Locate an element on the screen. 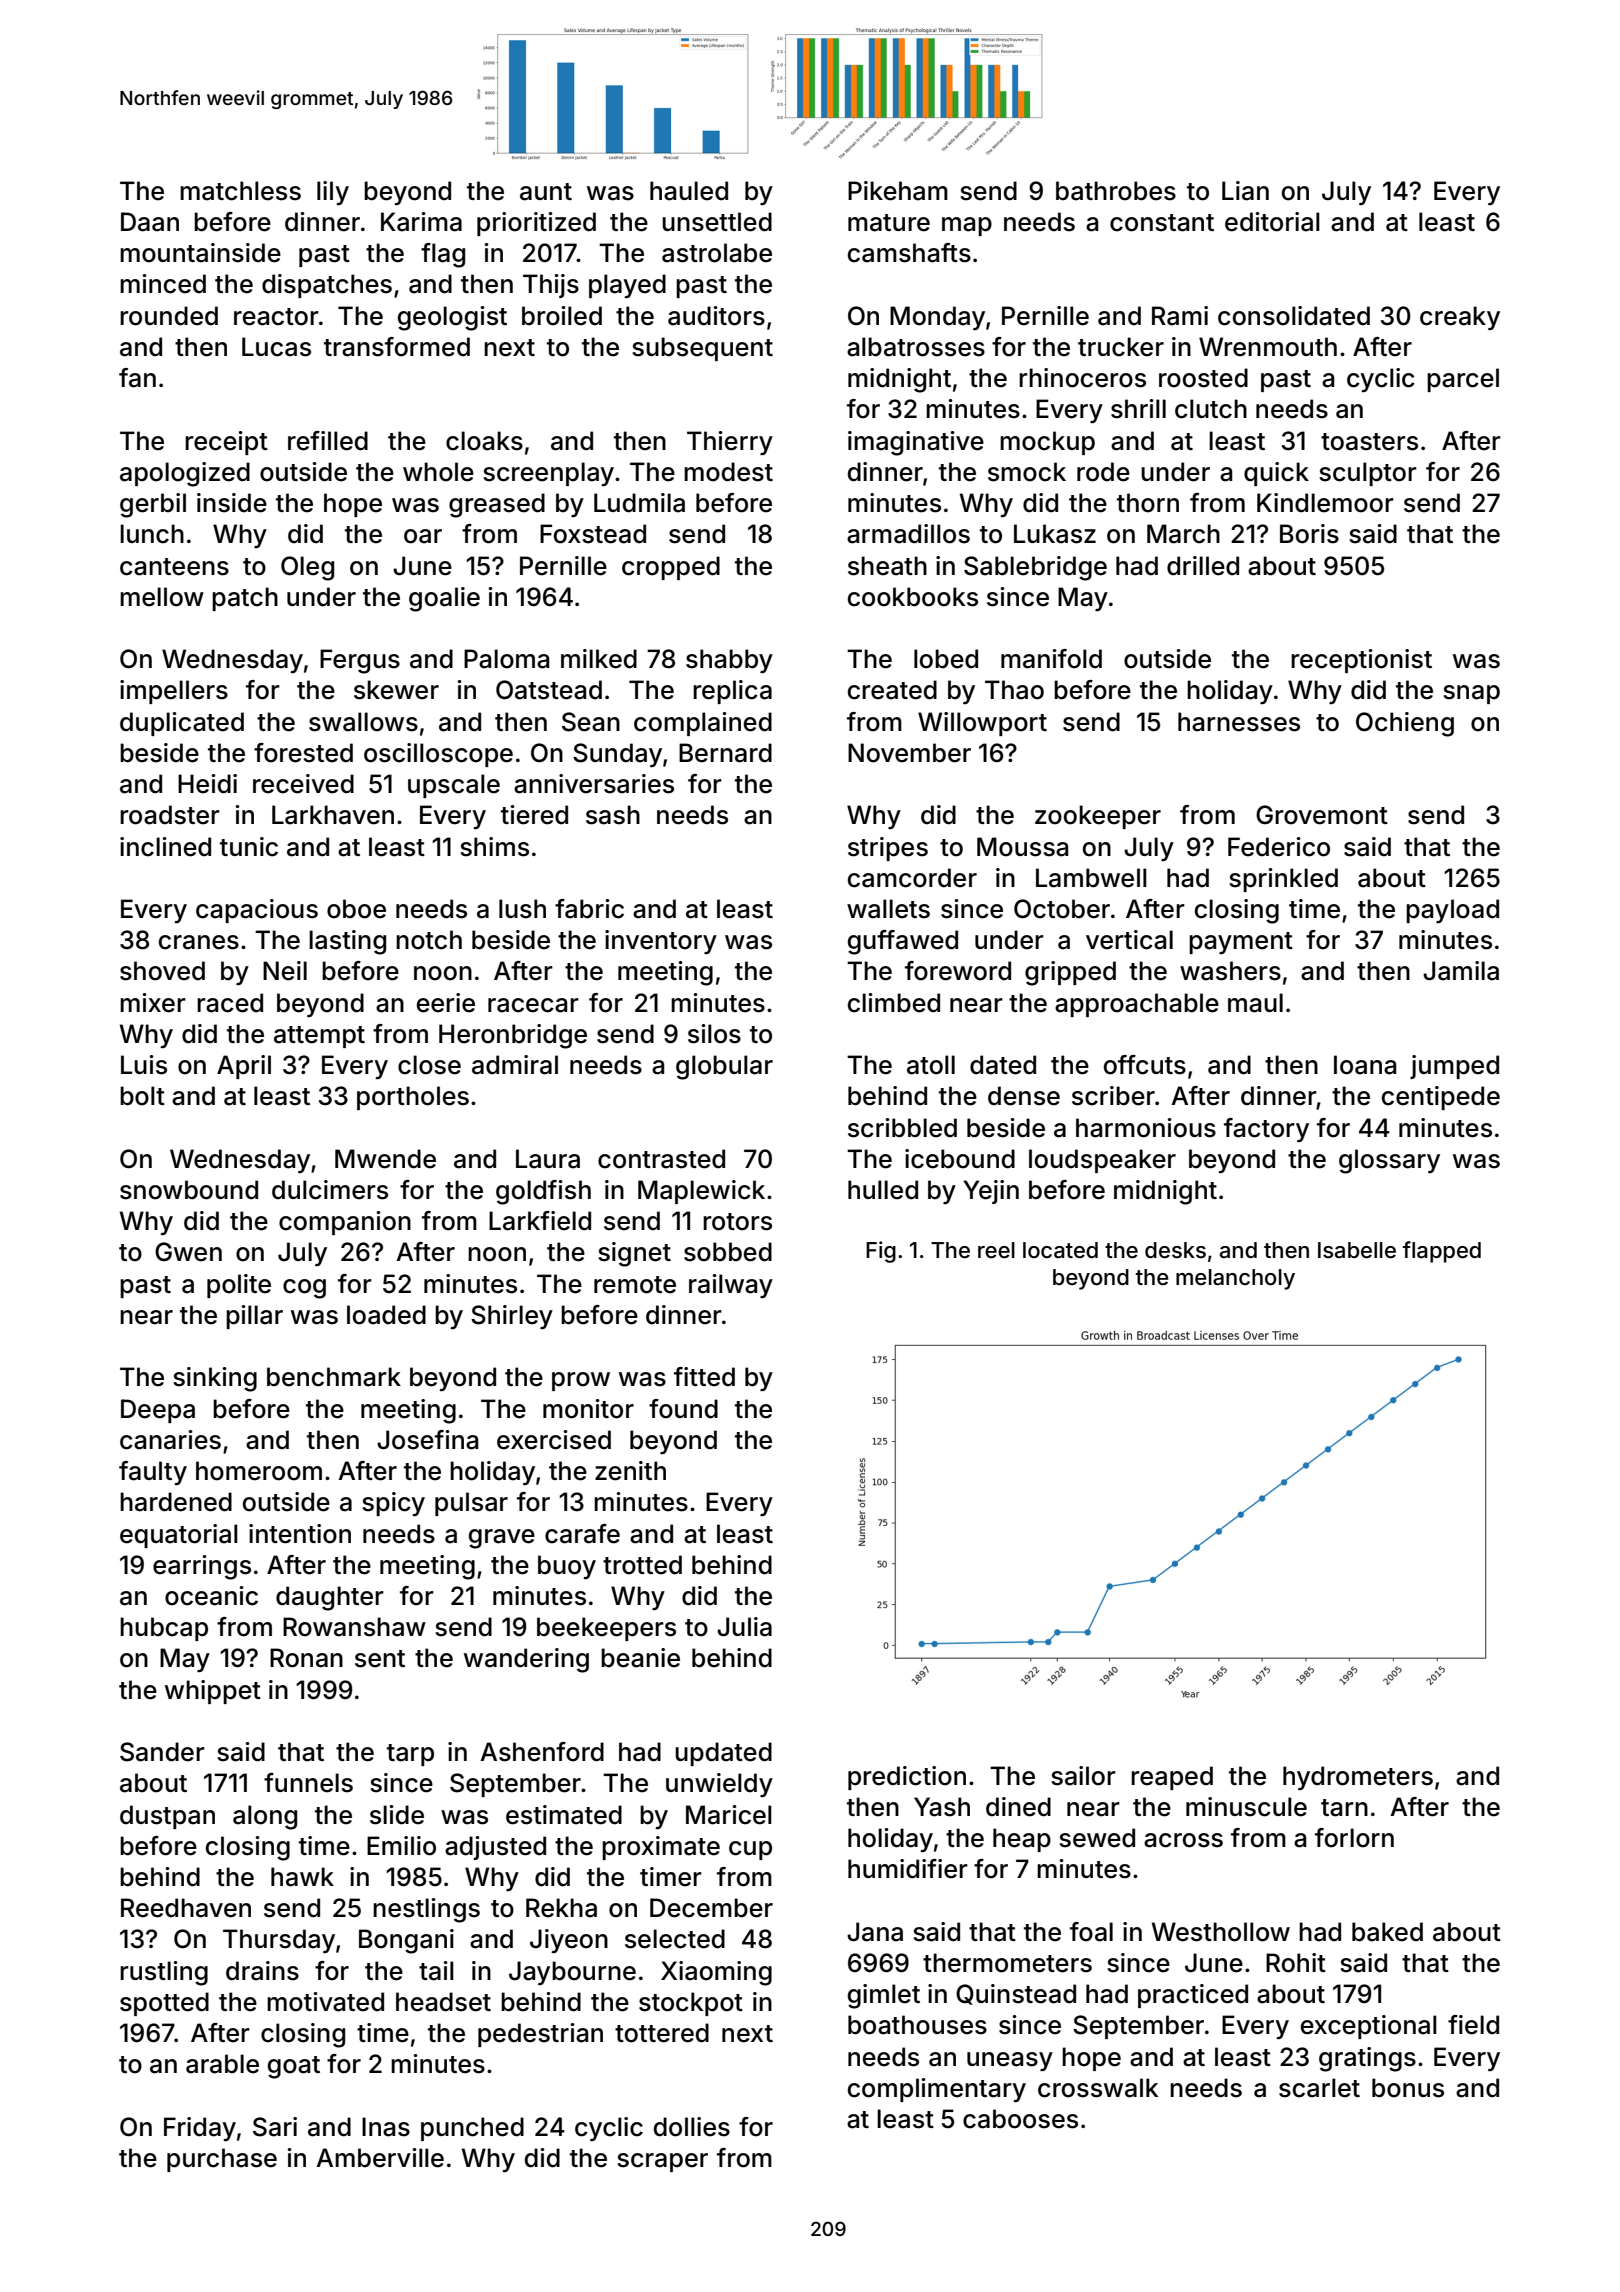 Image resolution: width=1620 pixels, height=2292 pixels. slide is located at coordinates (397, 1815).
